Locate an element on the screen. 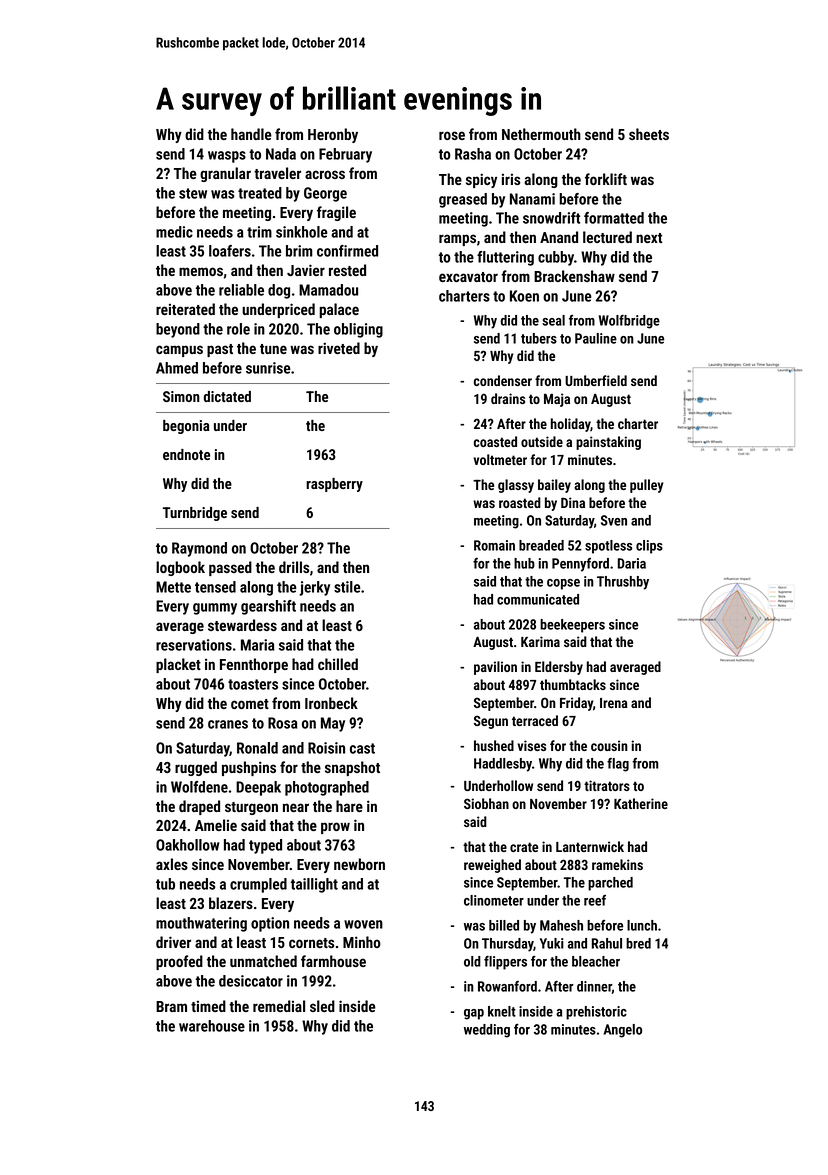  Maria is located at coordinates (258, 645).
